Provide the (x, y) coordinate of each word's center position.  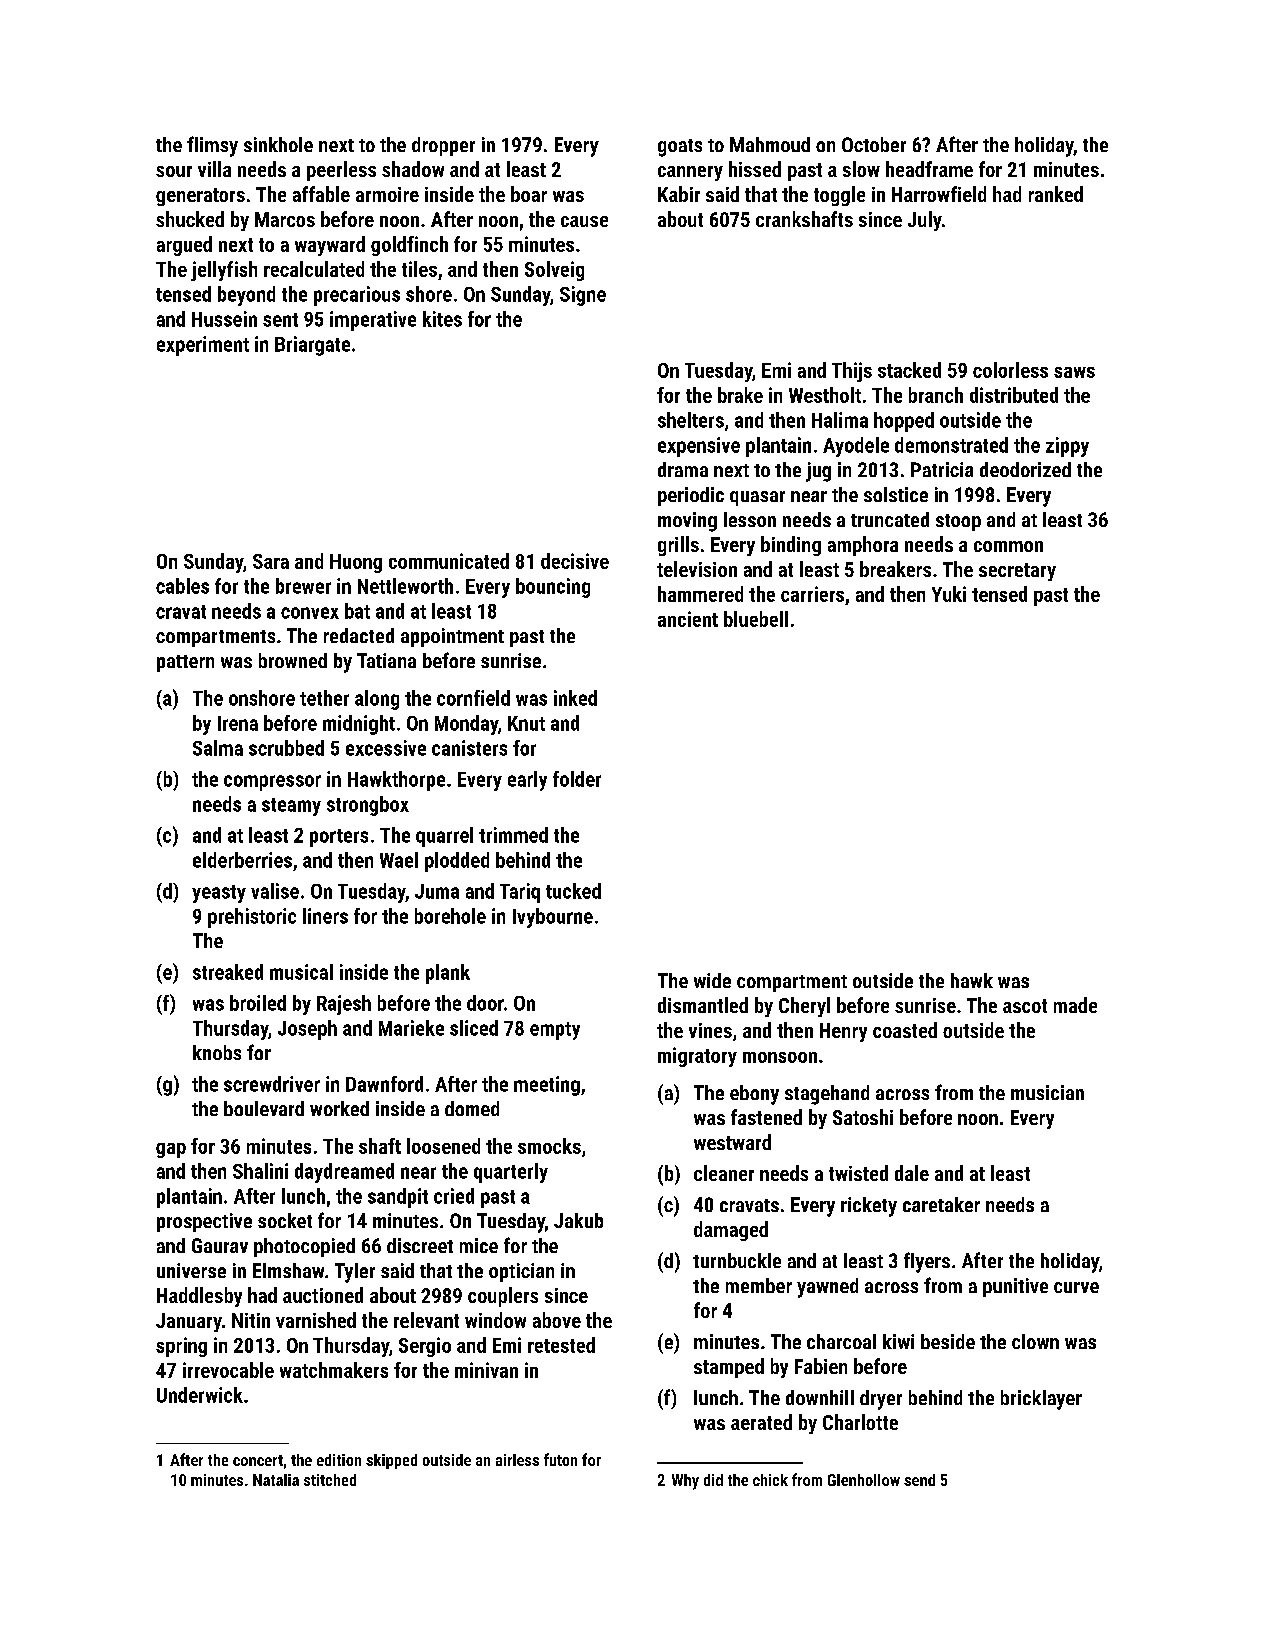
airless (517, 1460)
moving (687, 522)
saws (1074, 372)
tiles (419, 269)
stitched (330, 1480)
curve (1076, 1287)
